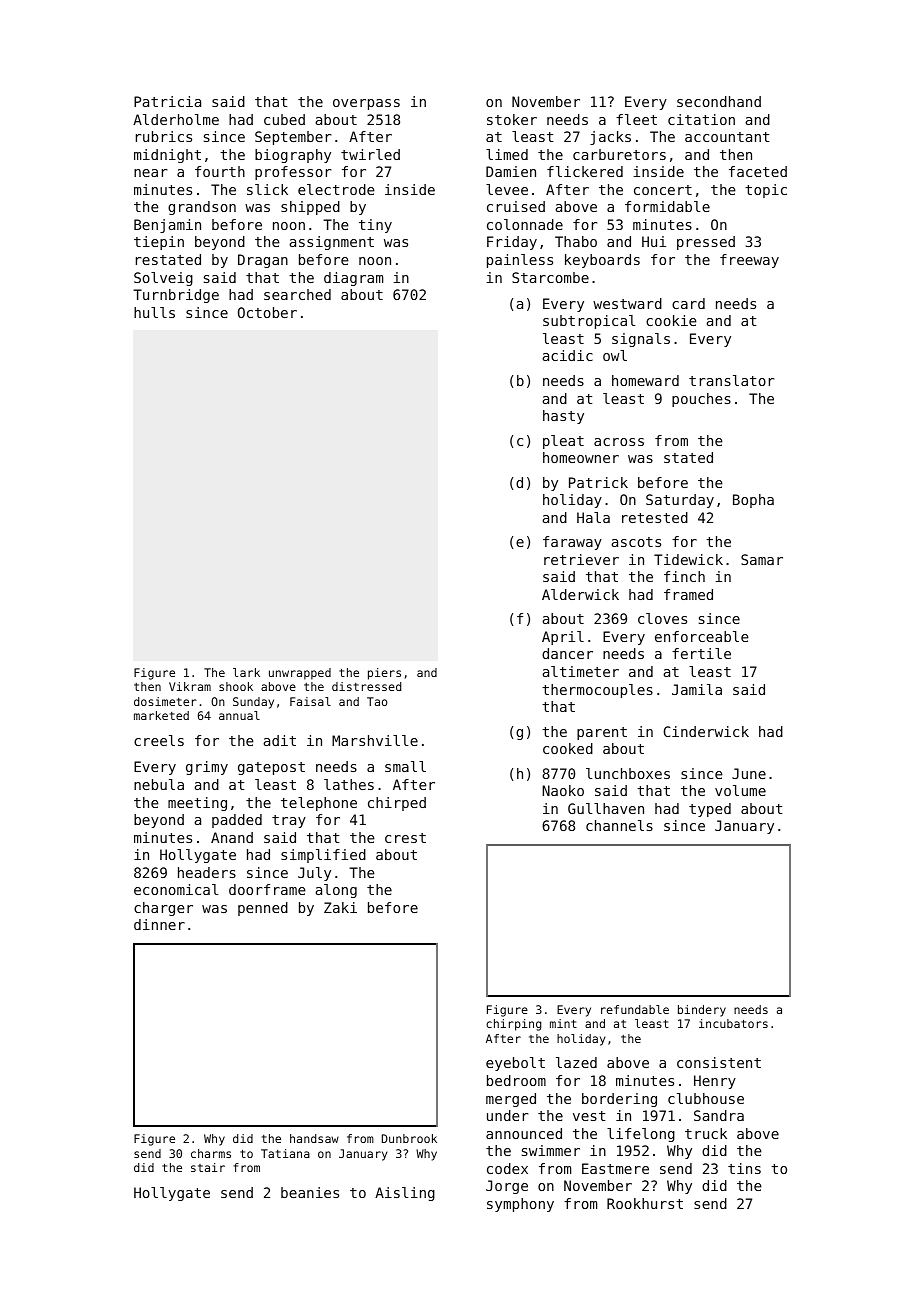 Image resolution: width=924 pixels, height=1314 pixels. Describe the element at coordinates (513, 1025) in the screenshot. I see `chirping` at that location.
